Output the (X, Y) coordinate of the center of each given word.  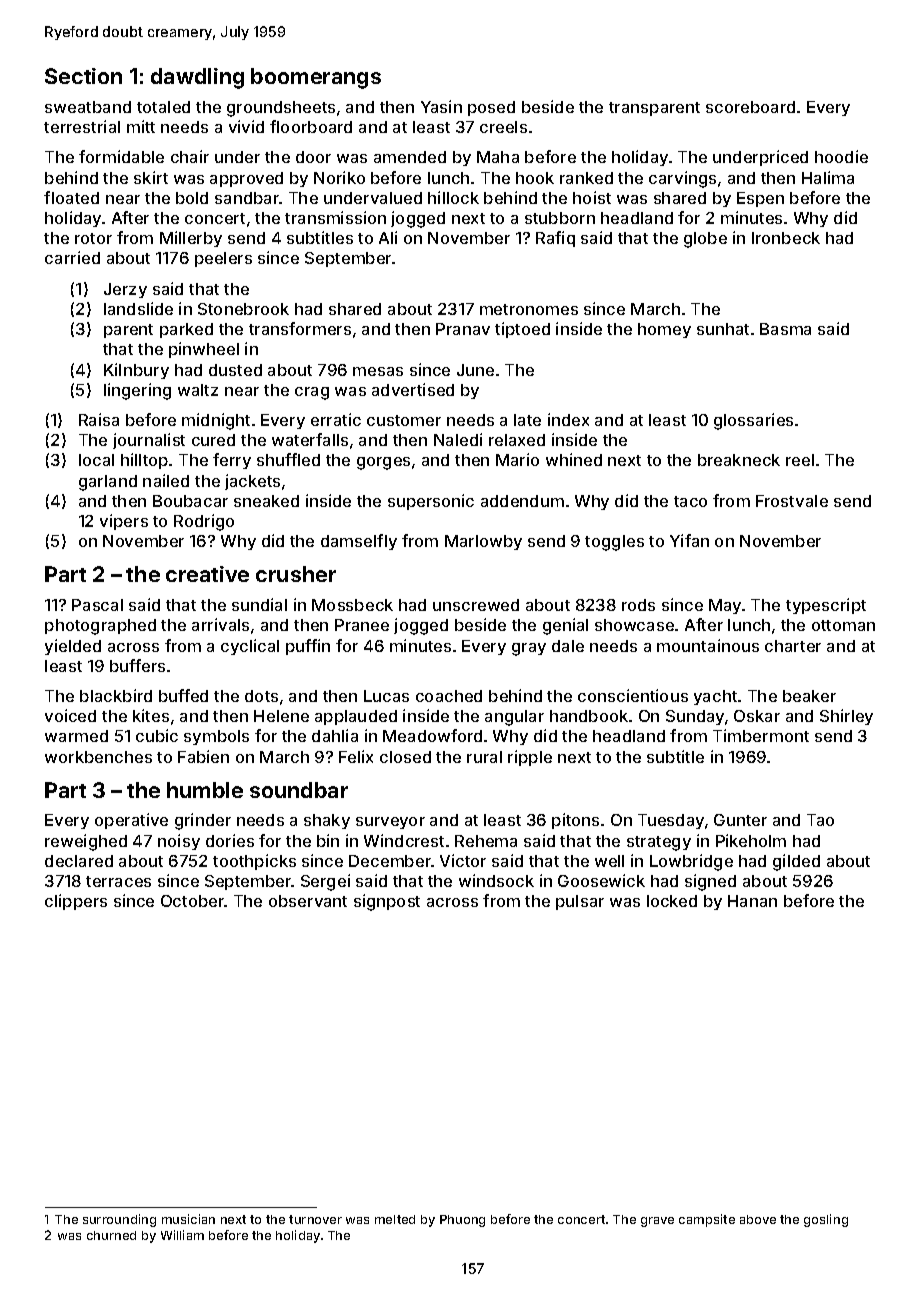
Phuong (462, 1221)
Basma (785, 329)
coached (449, 696)
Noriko (339, 177)
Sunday (695, 717)
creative (207, 574)
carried (72, 257)
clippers (76, 902)
